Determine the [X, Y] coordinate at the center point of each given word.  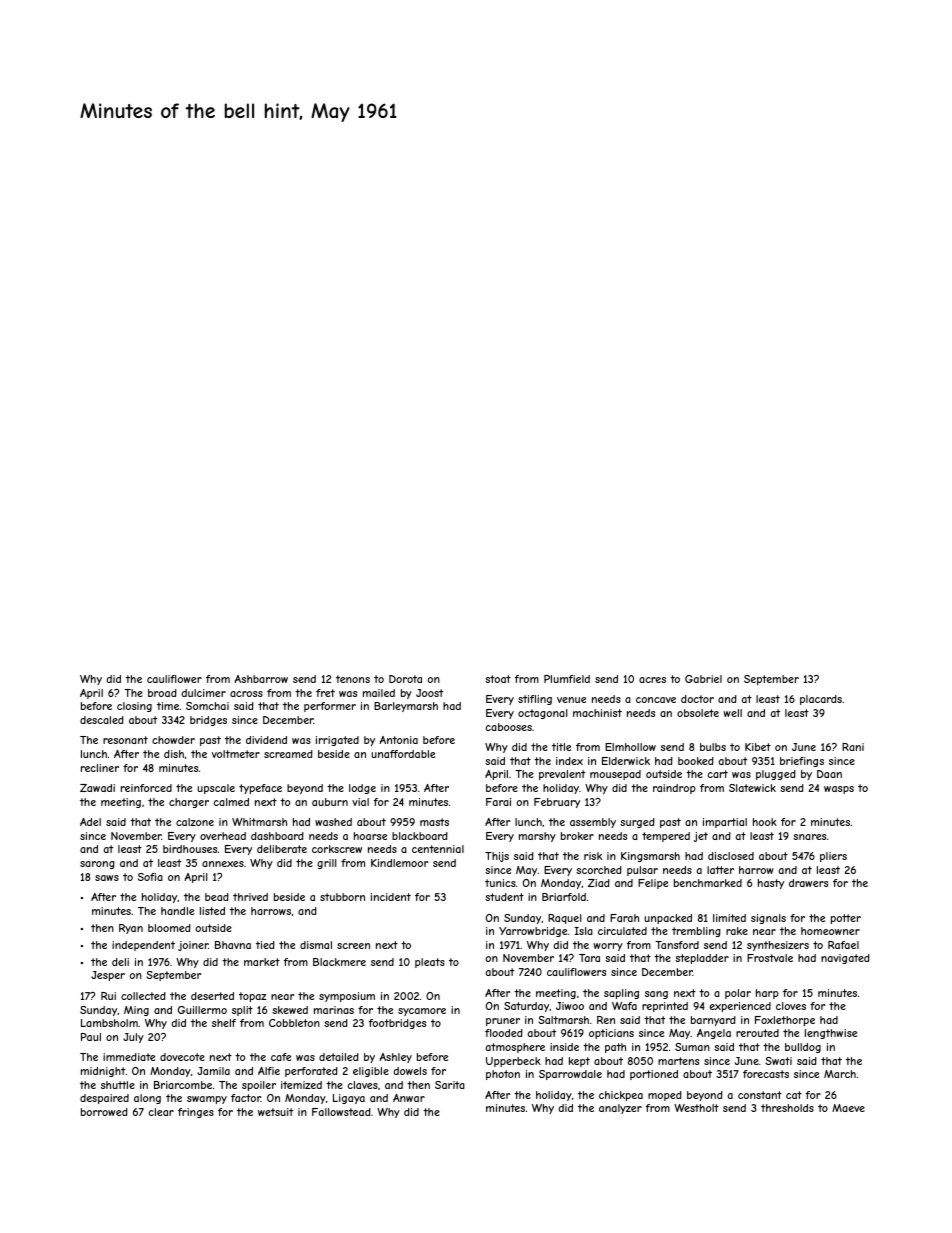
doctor [697, 699]
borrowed [104, 1112]
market [262, 962]
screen [353, 946]
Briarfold [564, 897]
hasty [771, 884]
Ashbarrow [261, 679]
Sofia [150, 877]
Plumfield [567, 679]
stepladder [702, 959]
